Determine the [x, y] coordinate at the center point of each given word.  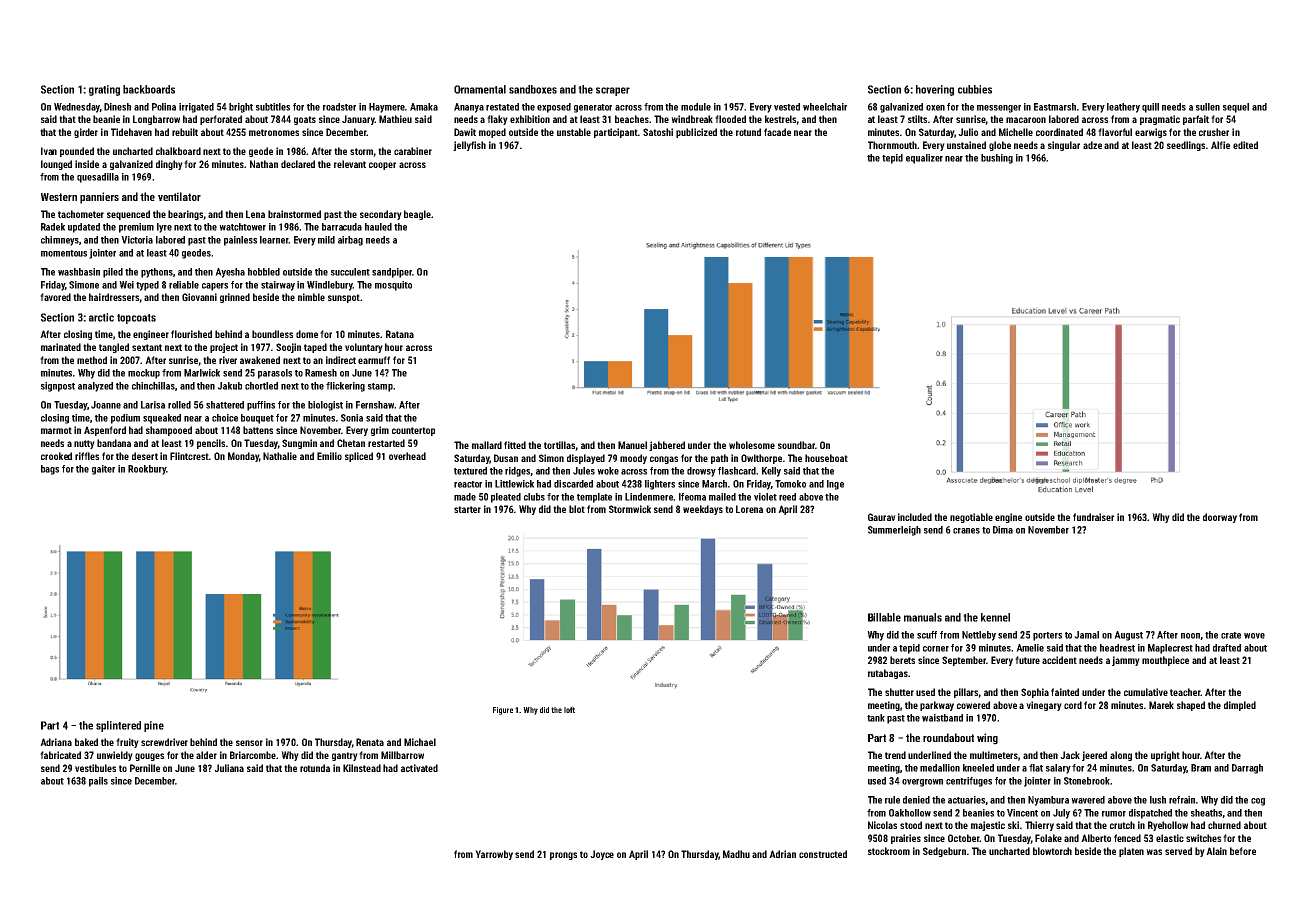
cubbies [975, 89]
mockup [144, 374]
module [696, 107]
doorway [1220, 518]
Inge [835, 485]
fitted [515, 445]
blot [577, 509]
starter [467, 509]
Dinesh [117, 107]
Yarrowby [494, 855]
